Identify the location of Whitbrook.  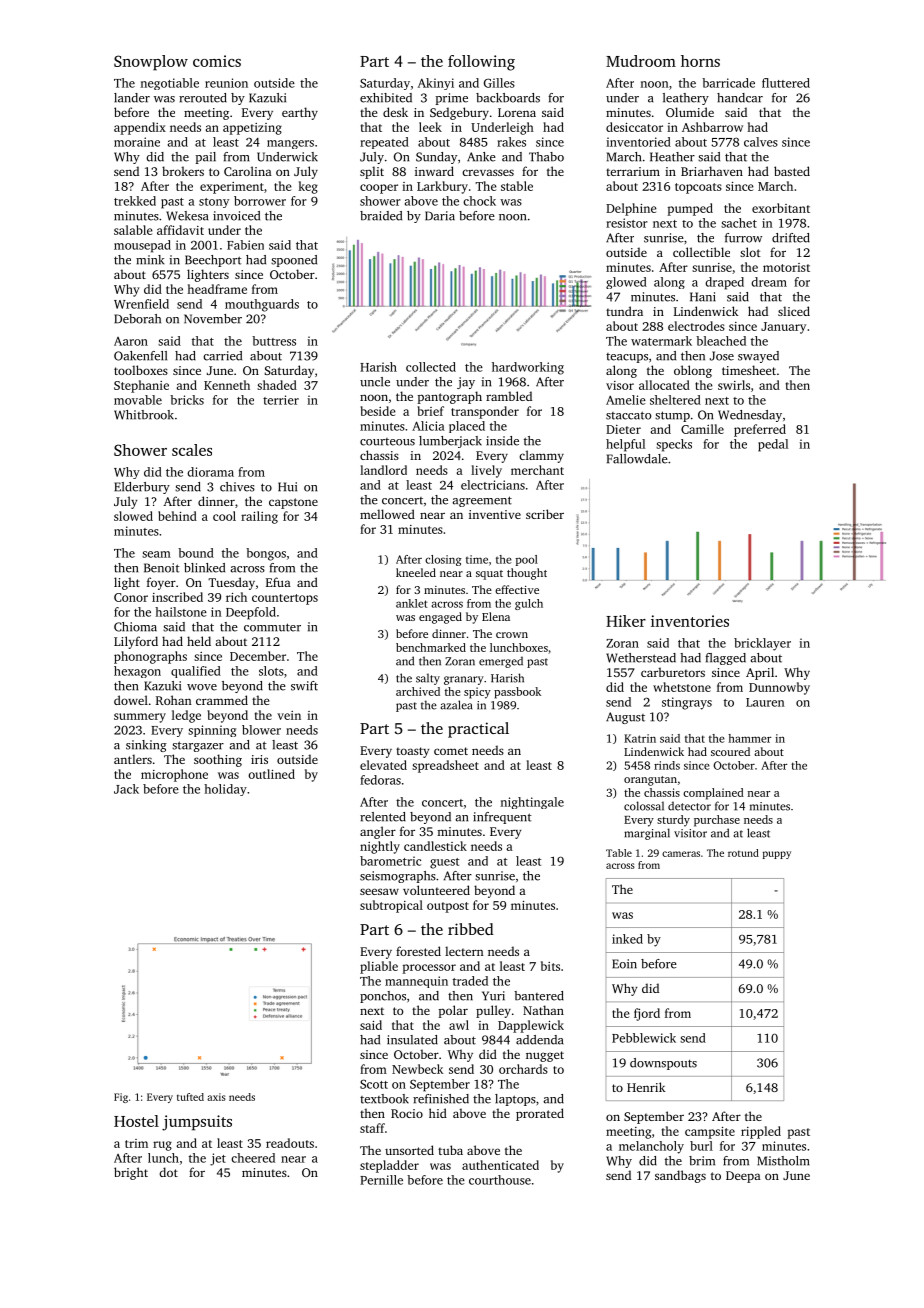
(144, 415).
